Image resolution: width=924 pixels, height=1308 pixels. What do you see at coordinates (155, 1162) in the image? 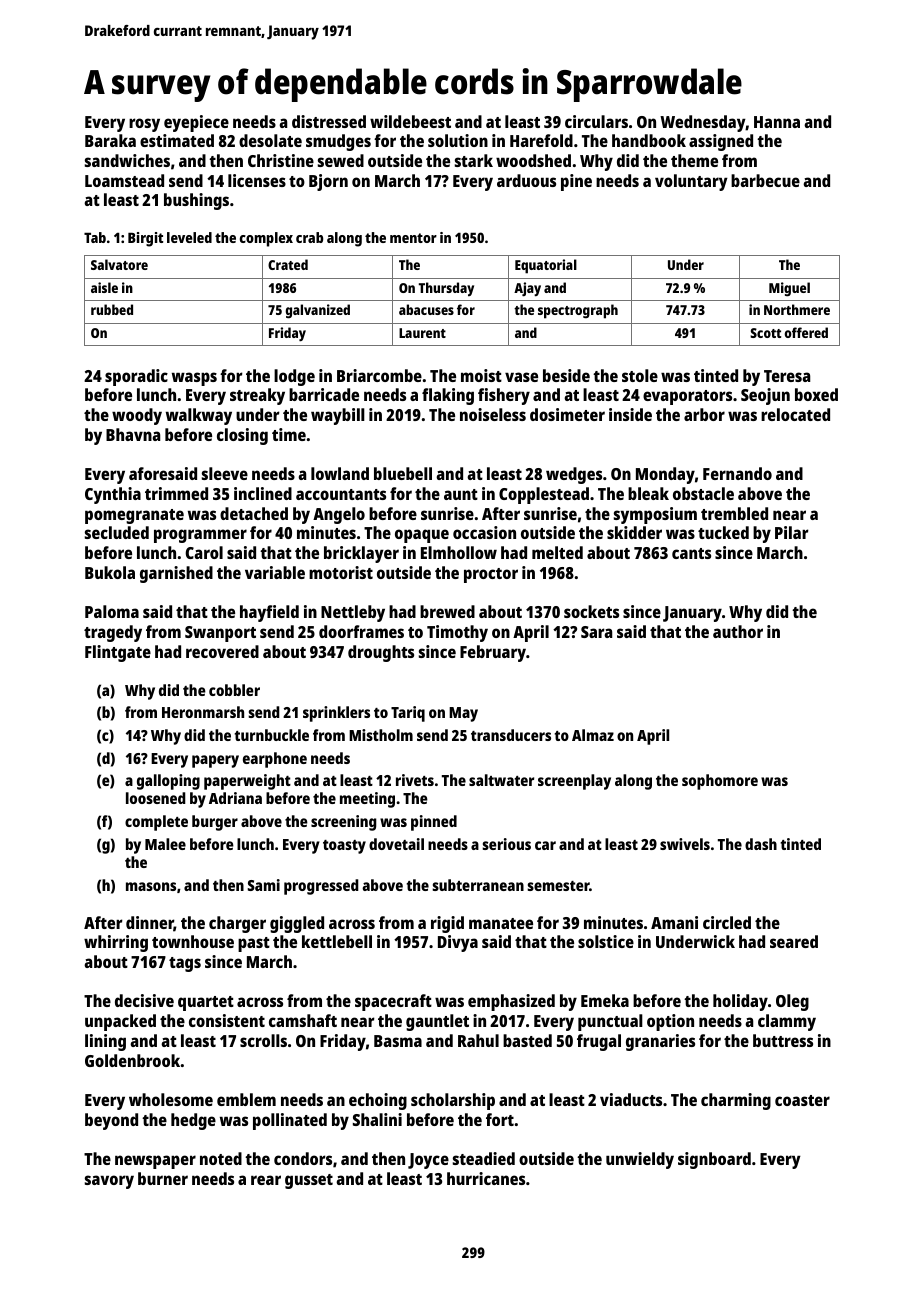
I see `newspaper` at bounding box center [155, 1162].
